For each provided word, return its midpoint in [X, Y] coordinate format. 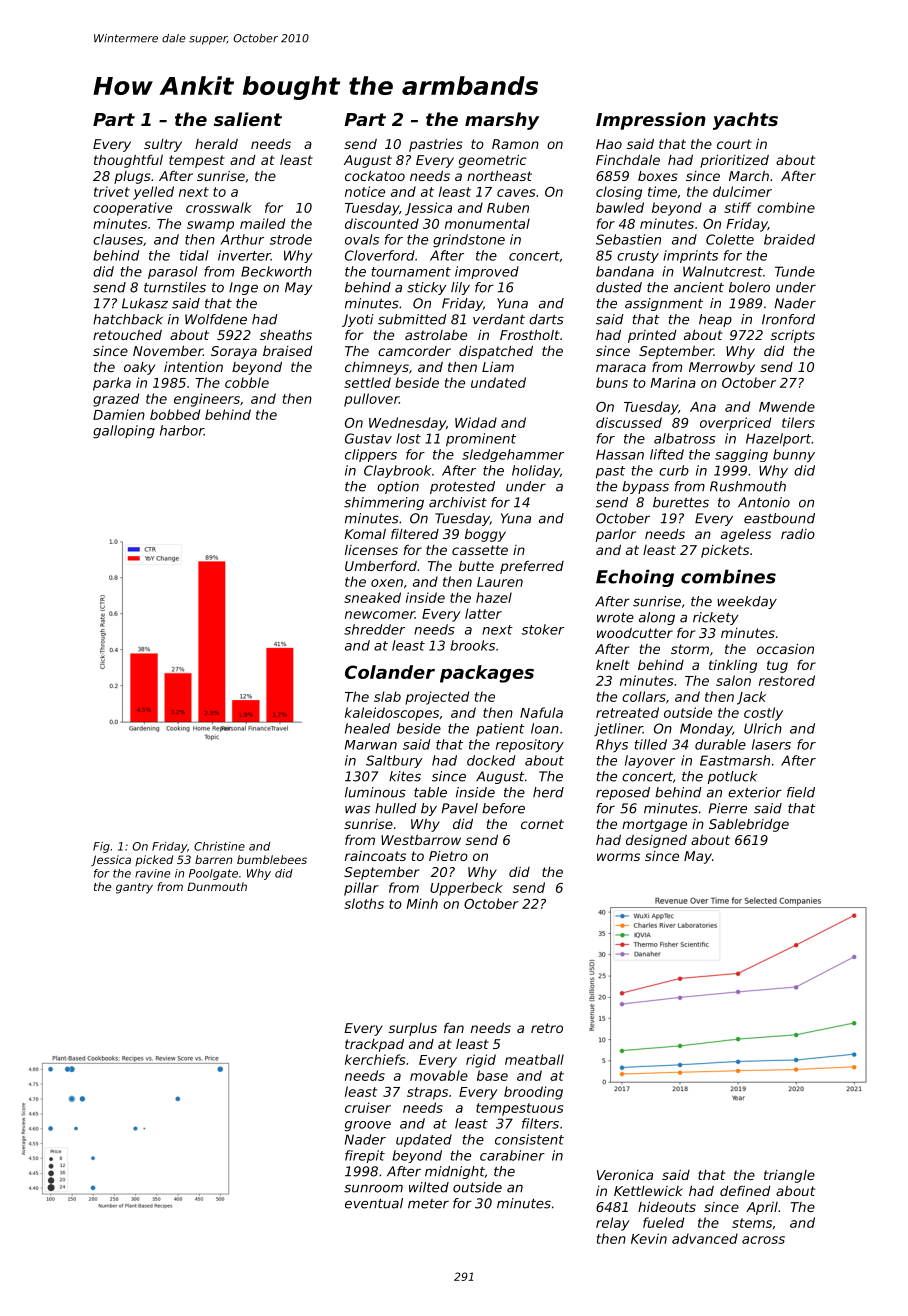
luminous [375, 792]
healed [367, 728]
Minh [422, 903]
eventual [374, 1203]
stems [752, 1223]
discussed [629, 422]
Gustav [368, 438]
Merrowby [722, 368]
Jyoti [358, 320]
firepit [365, 1156]
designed [656, 841]
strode [291, 239]
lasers [771, 744]
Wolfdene [216, 319]
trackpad [374, 1045]
